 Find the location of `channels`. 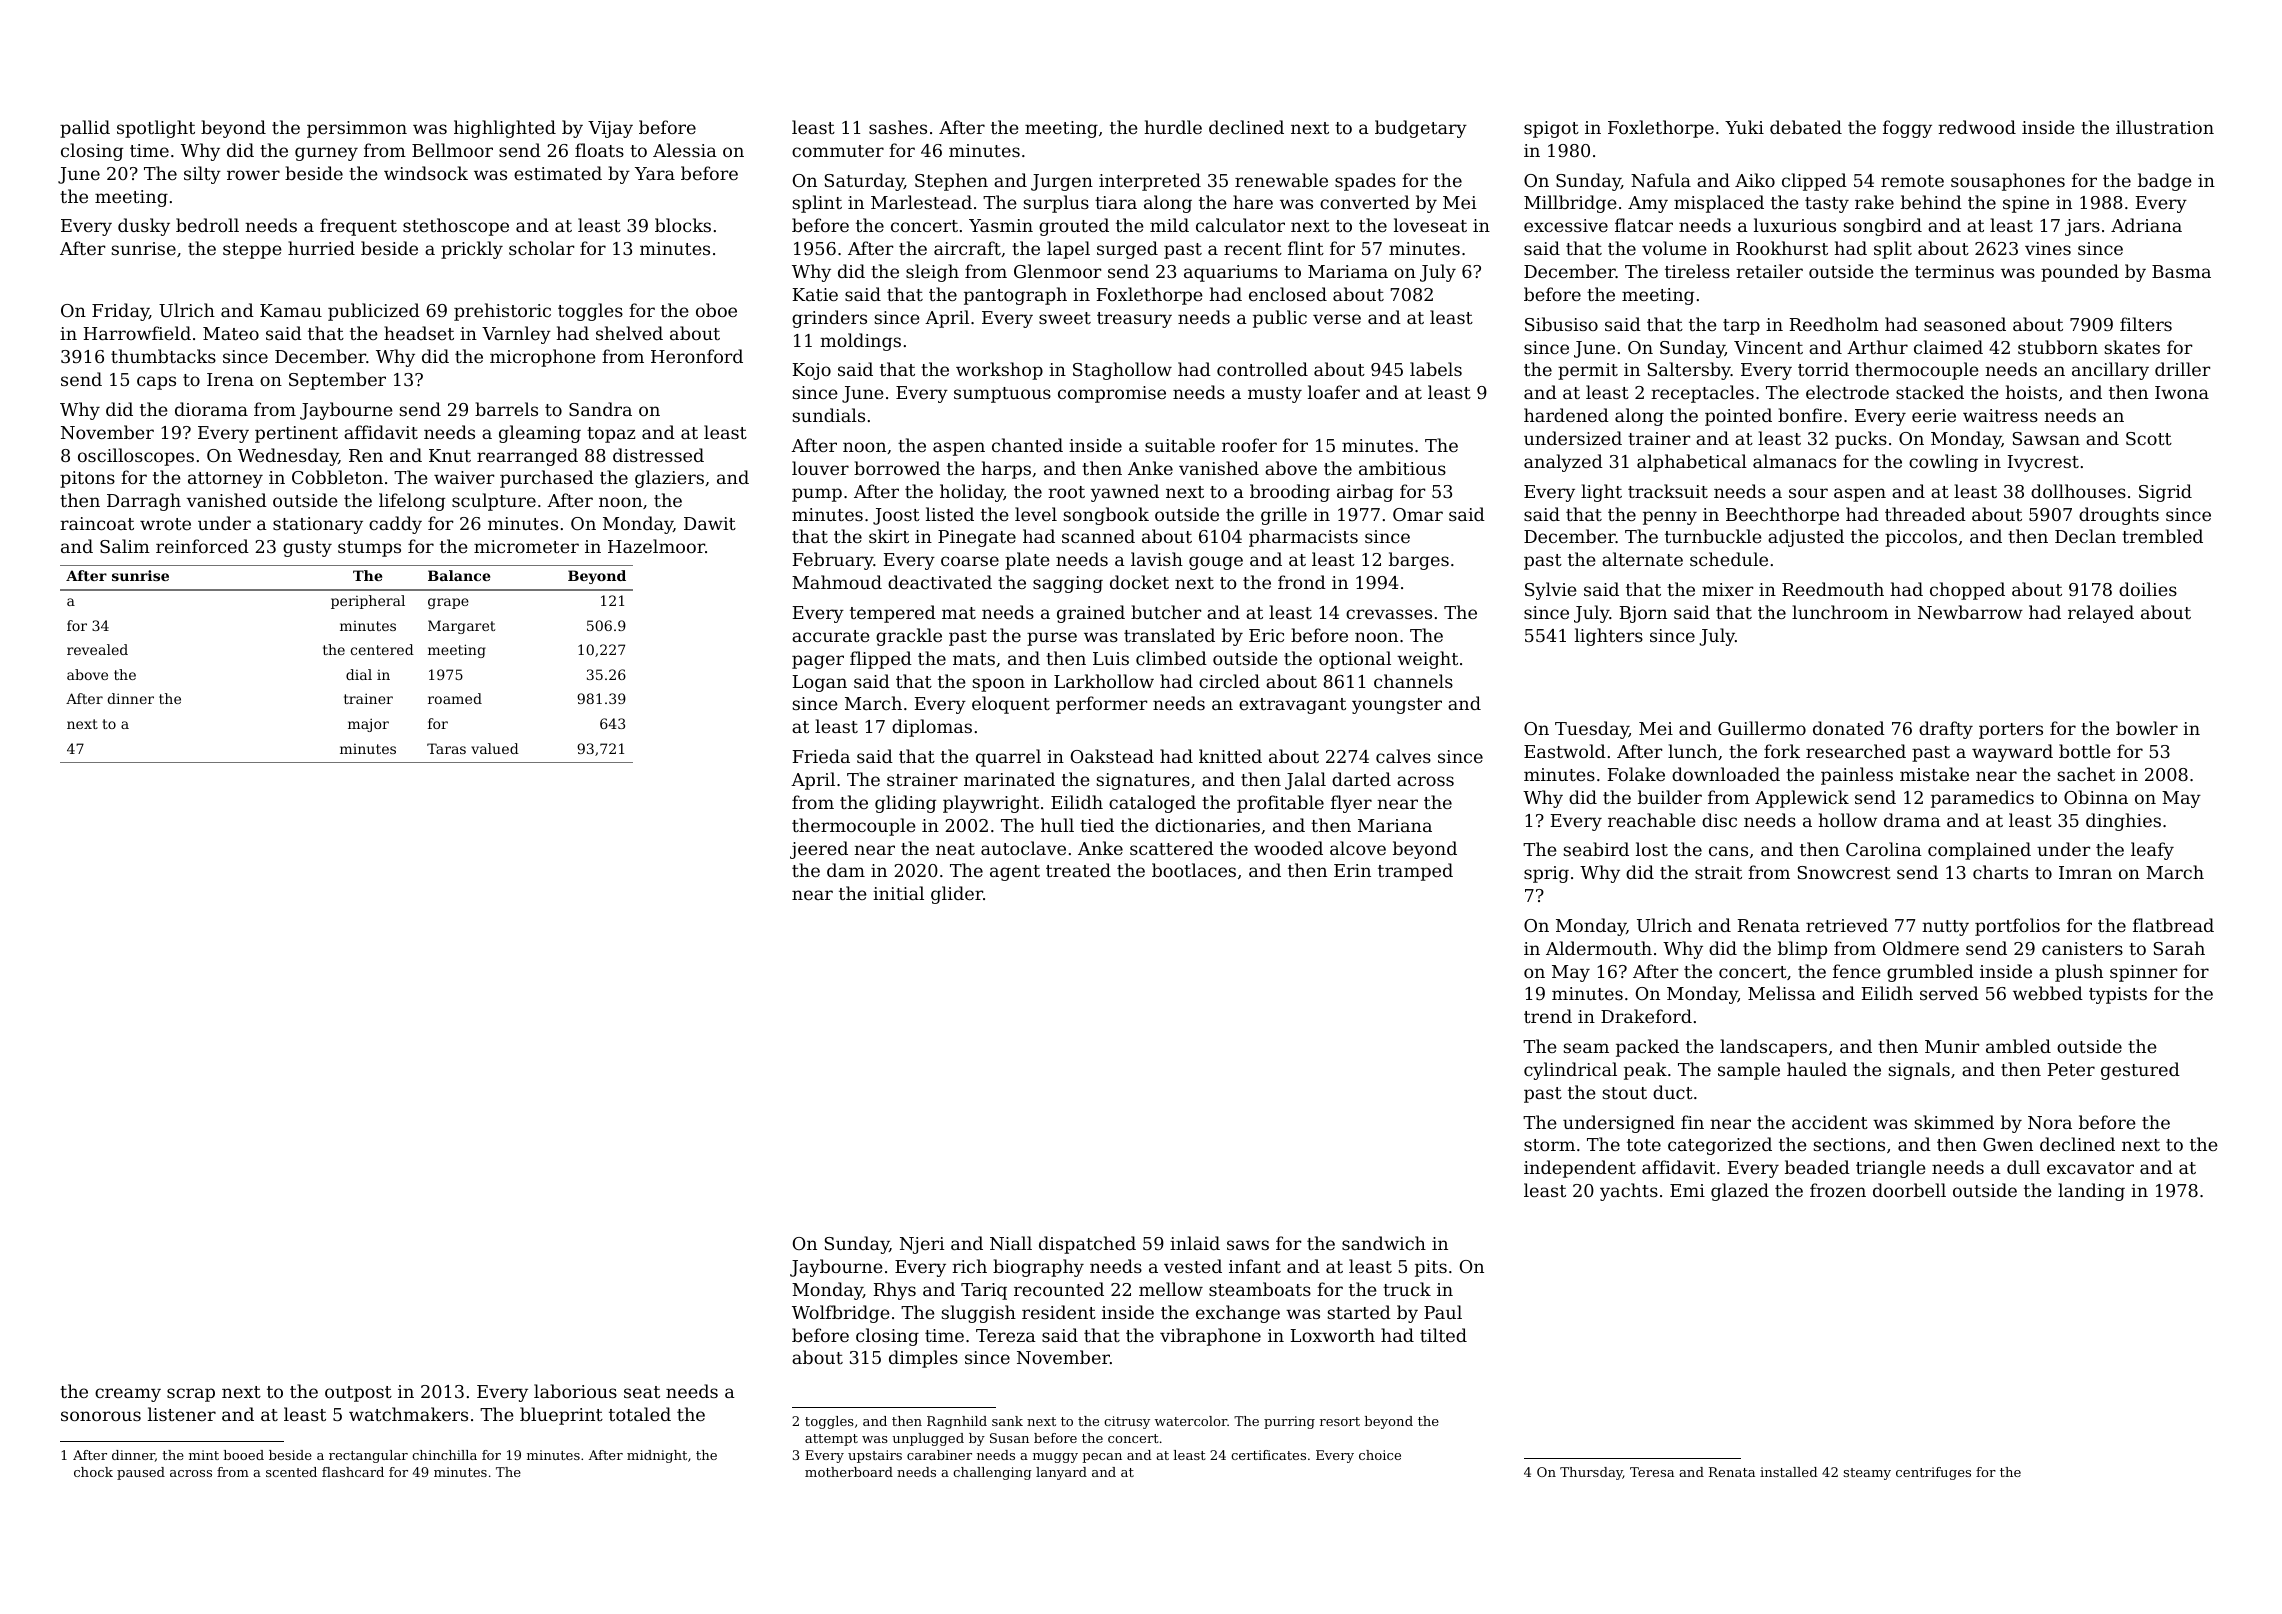

channels is located at coordinates (1413, 681).
